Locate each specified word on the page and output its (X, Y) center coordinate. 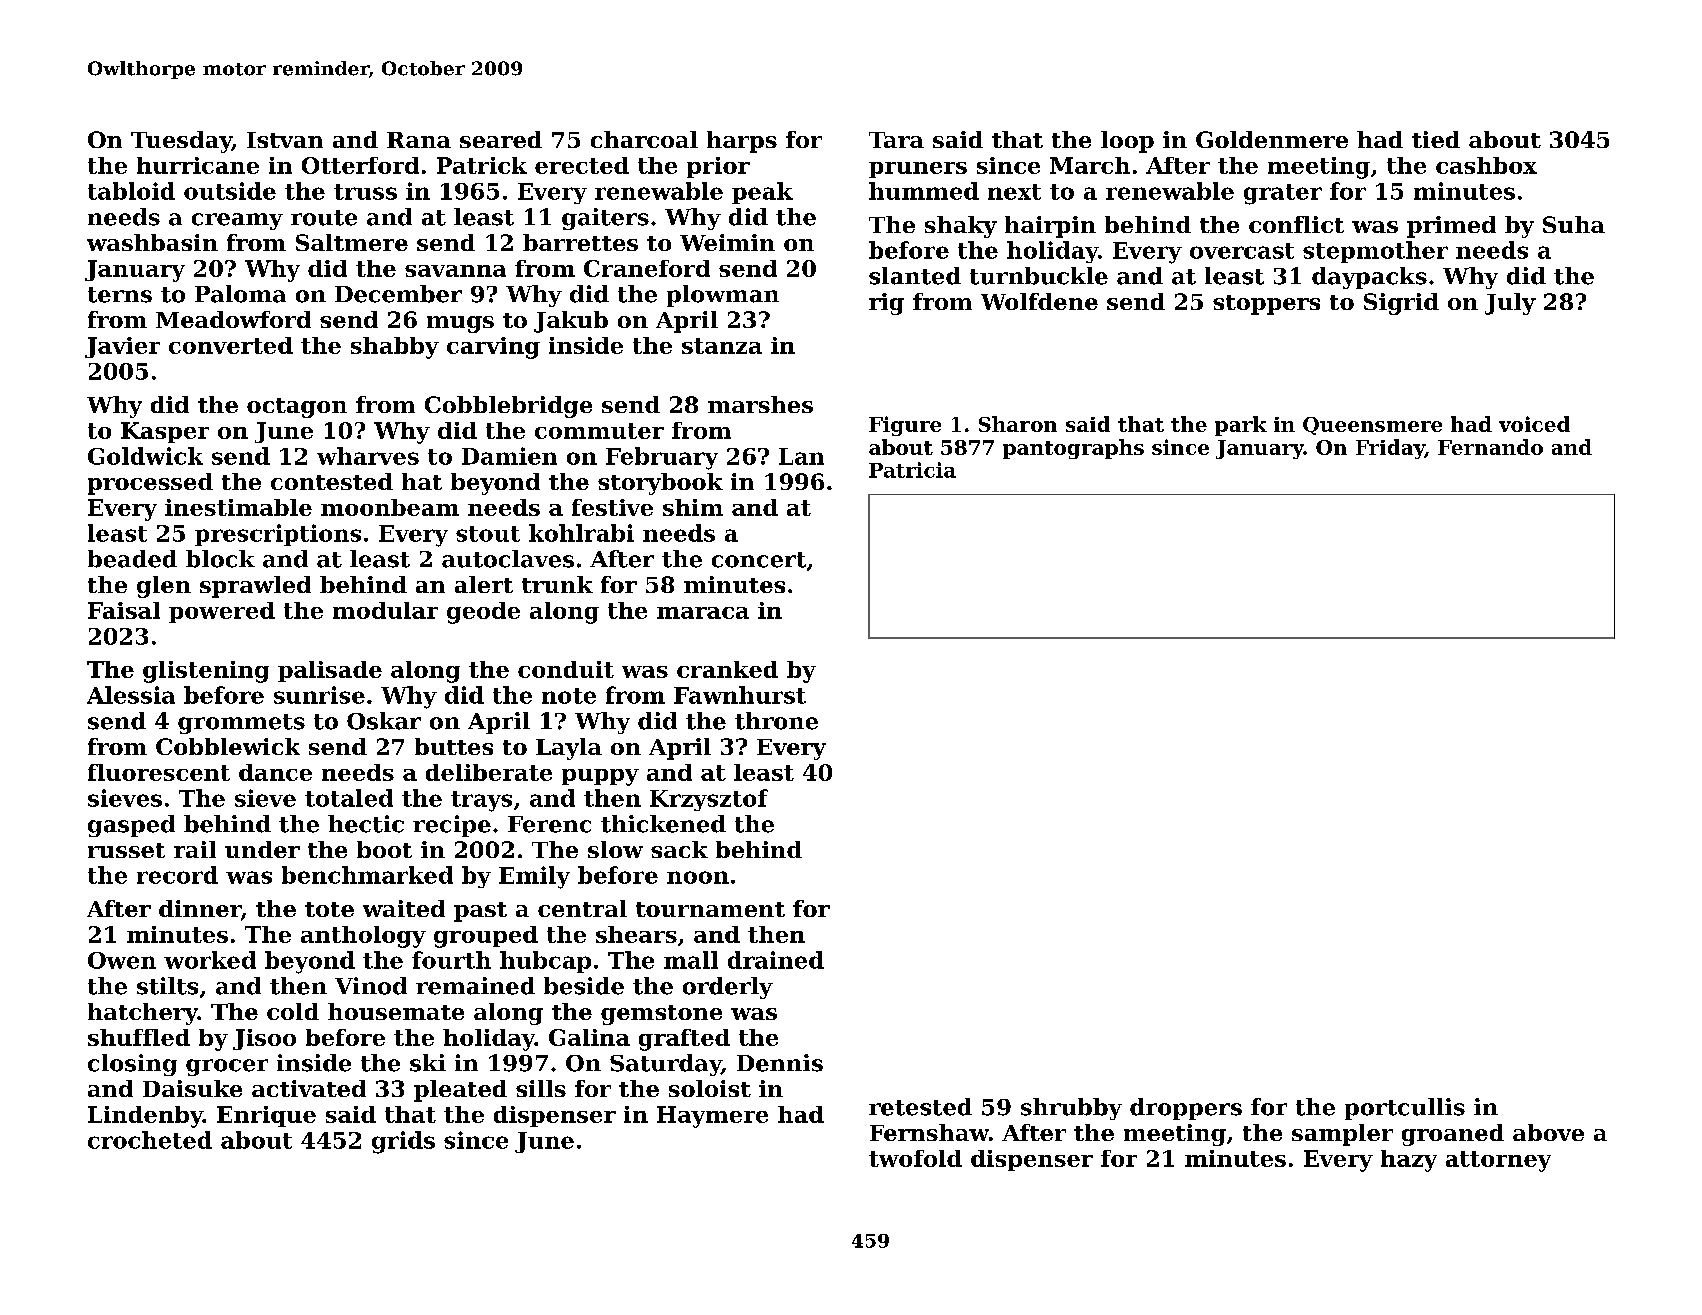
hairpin (1050, 227)
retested (920, 1107)
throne (776, 721)
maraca (703, 613)
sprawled (255, 587)
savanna (455, 271)
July (1510, 304)
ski (428, 1063)
